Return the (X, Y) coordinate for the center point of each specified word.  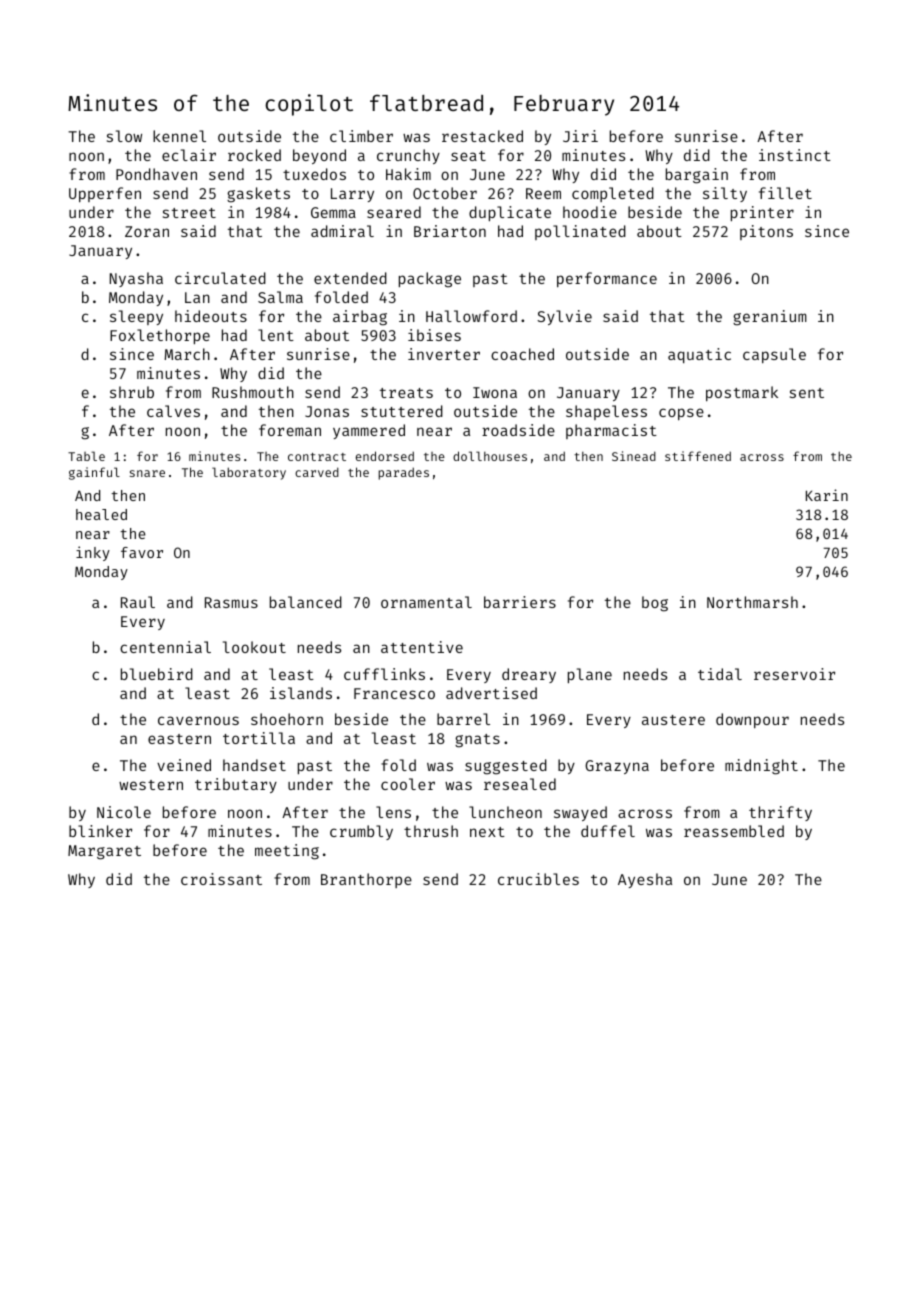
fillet (785, 193)
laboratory (249, 473)
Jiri (580, 136)
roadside (518, 430)
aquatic (699, 355)
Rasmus (231, 602)
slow (124, 136)
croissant (221, 879)
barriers (520, 602)
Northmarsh (752, 602)
